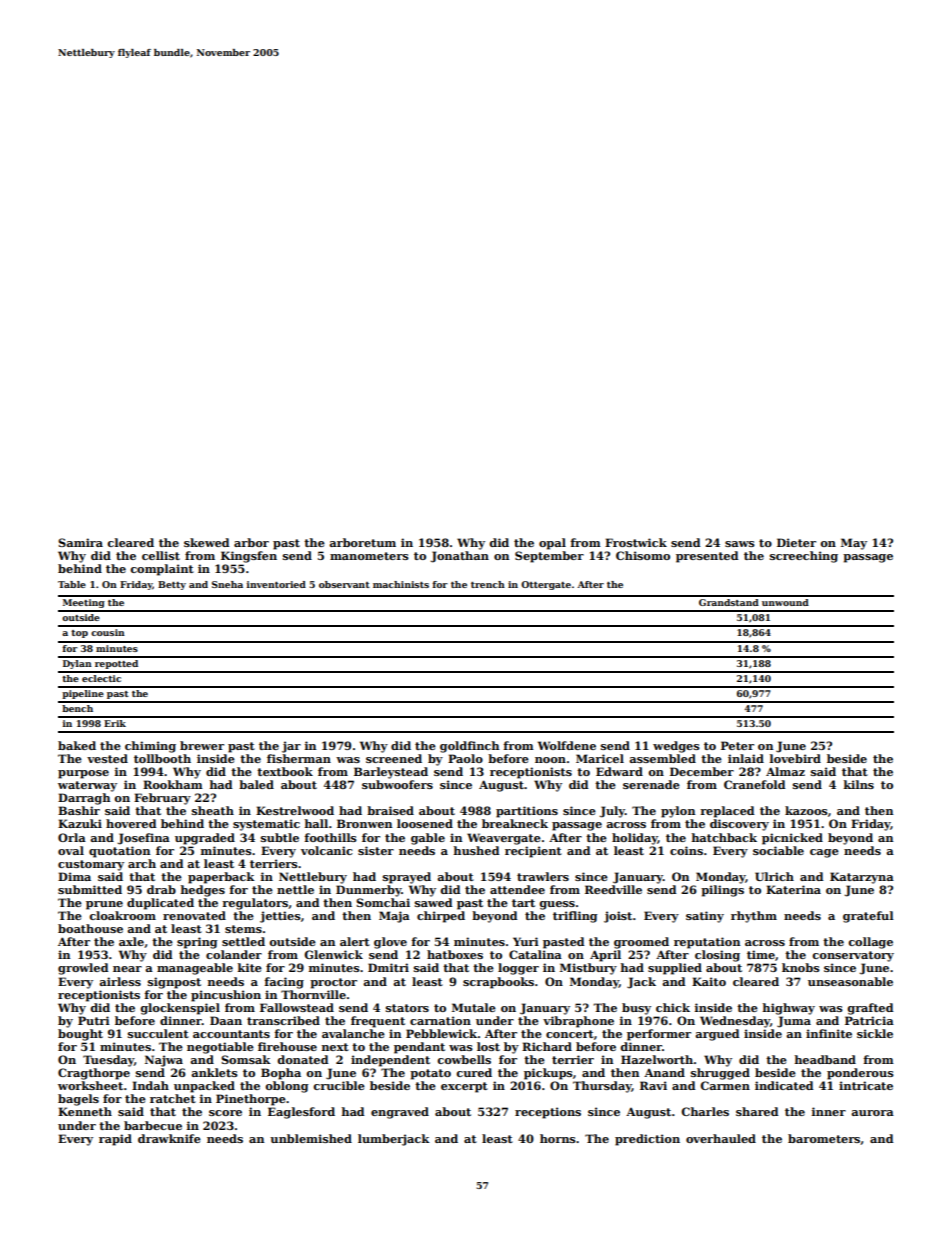 This screenshot has height=1233, width=952. What do you see at coordinates (251, 1100) in the screenshot?
I see `Pinethorpe` at bounding box center [251, 1100].
